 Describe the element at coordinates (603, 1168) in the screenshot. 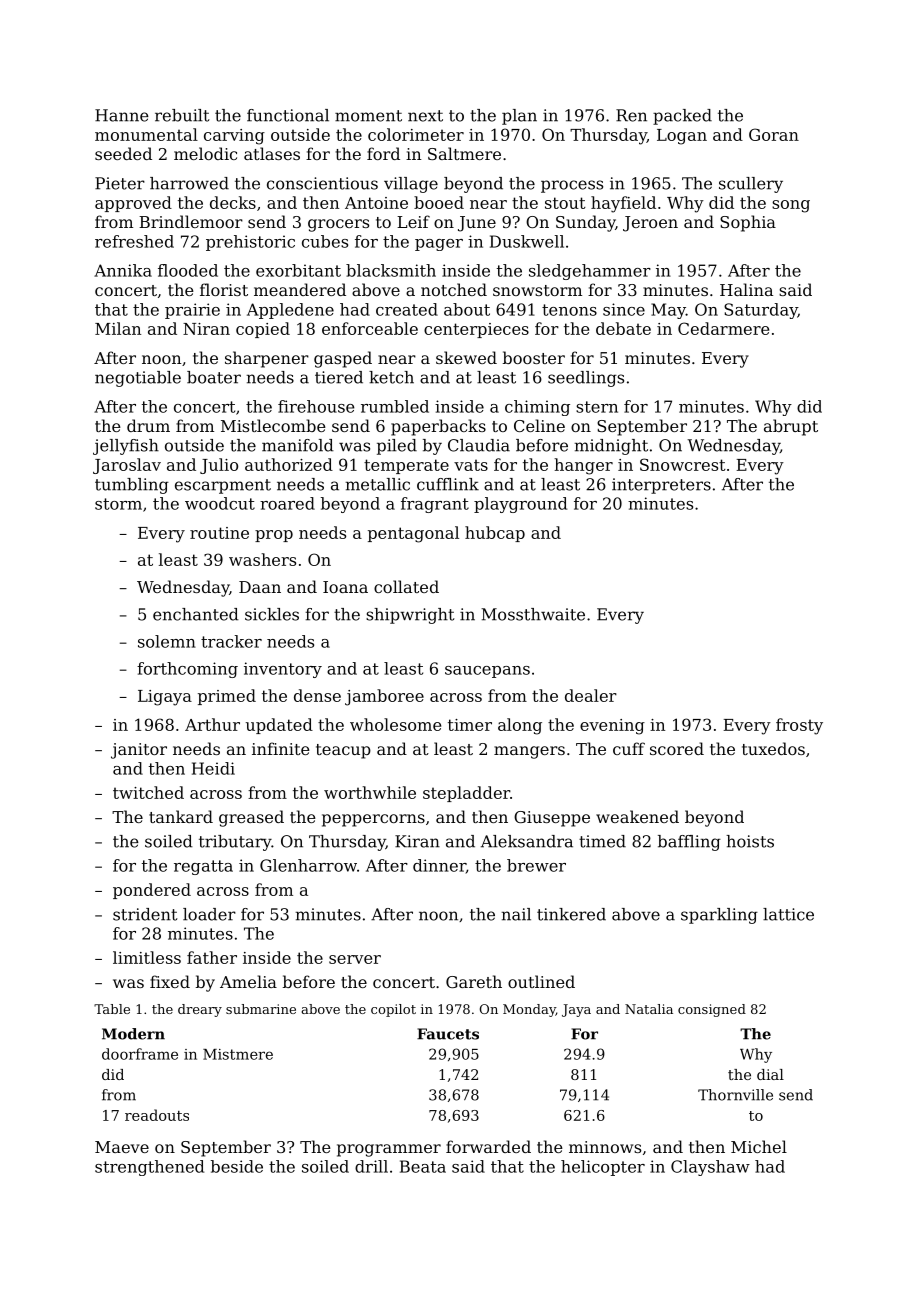

I see `helicopter` at that location.
